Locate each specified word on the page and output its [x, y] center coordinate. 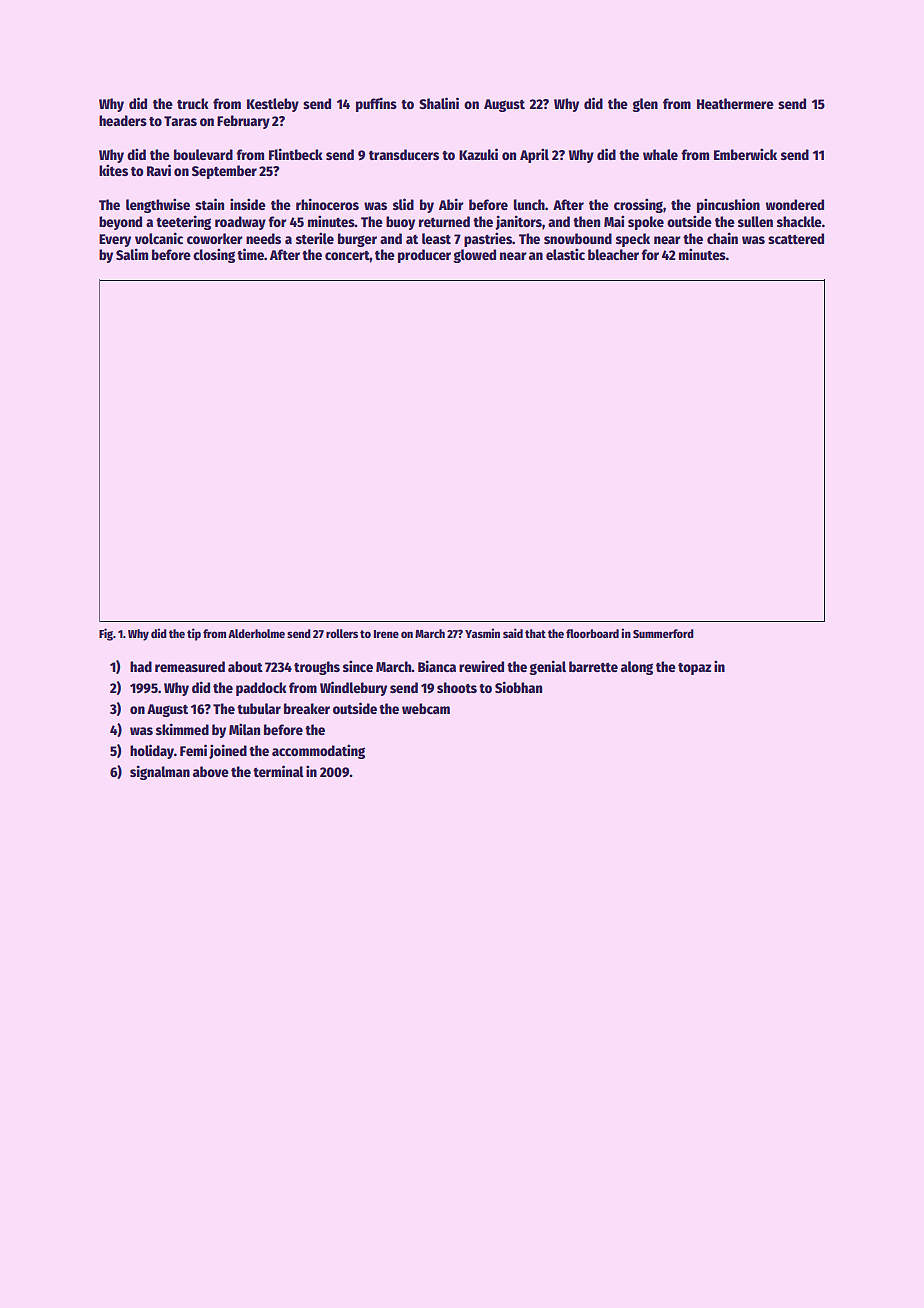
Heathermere [735, 103]
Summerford [663, 633]
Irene [386, 634]
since [358, 666]
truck [193, 103]
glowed [474, 256]
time [250, 254]
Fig [106, 634]
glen [645, 105]
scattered [796, 238]
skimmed [182, 729]
